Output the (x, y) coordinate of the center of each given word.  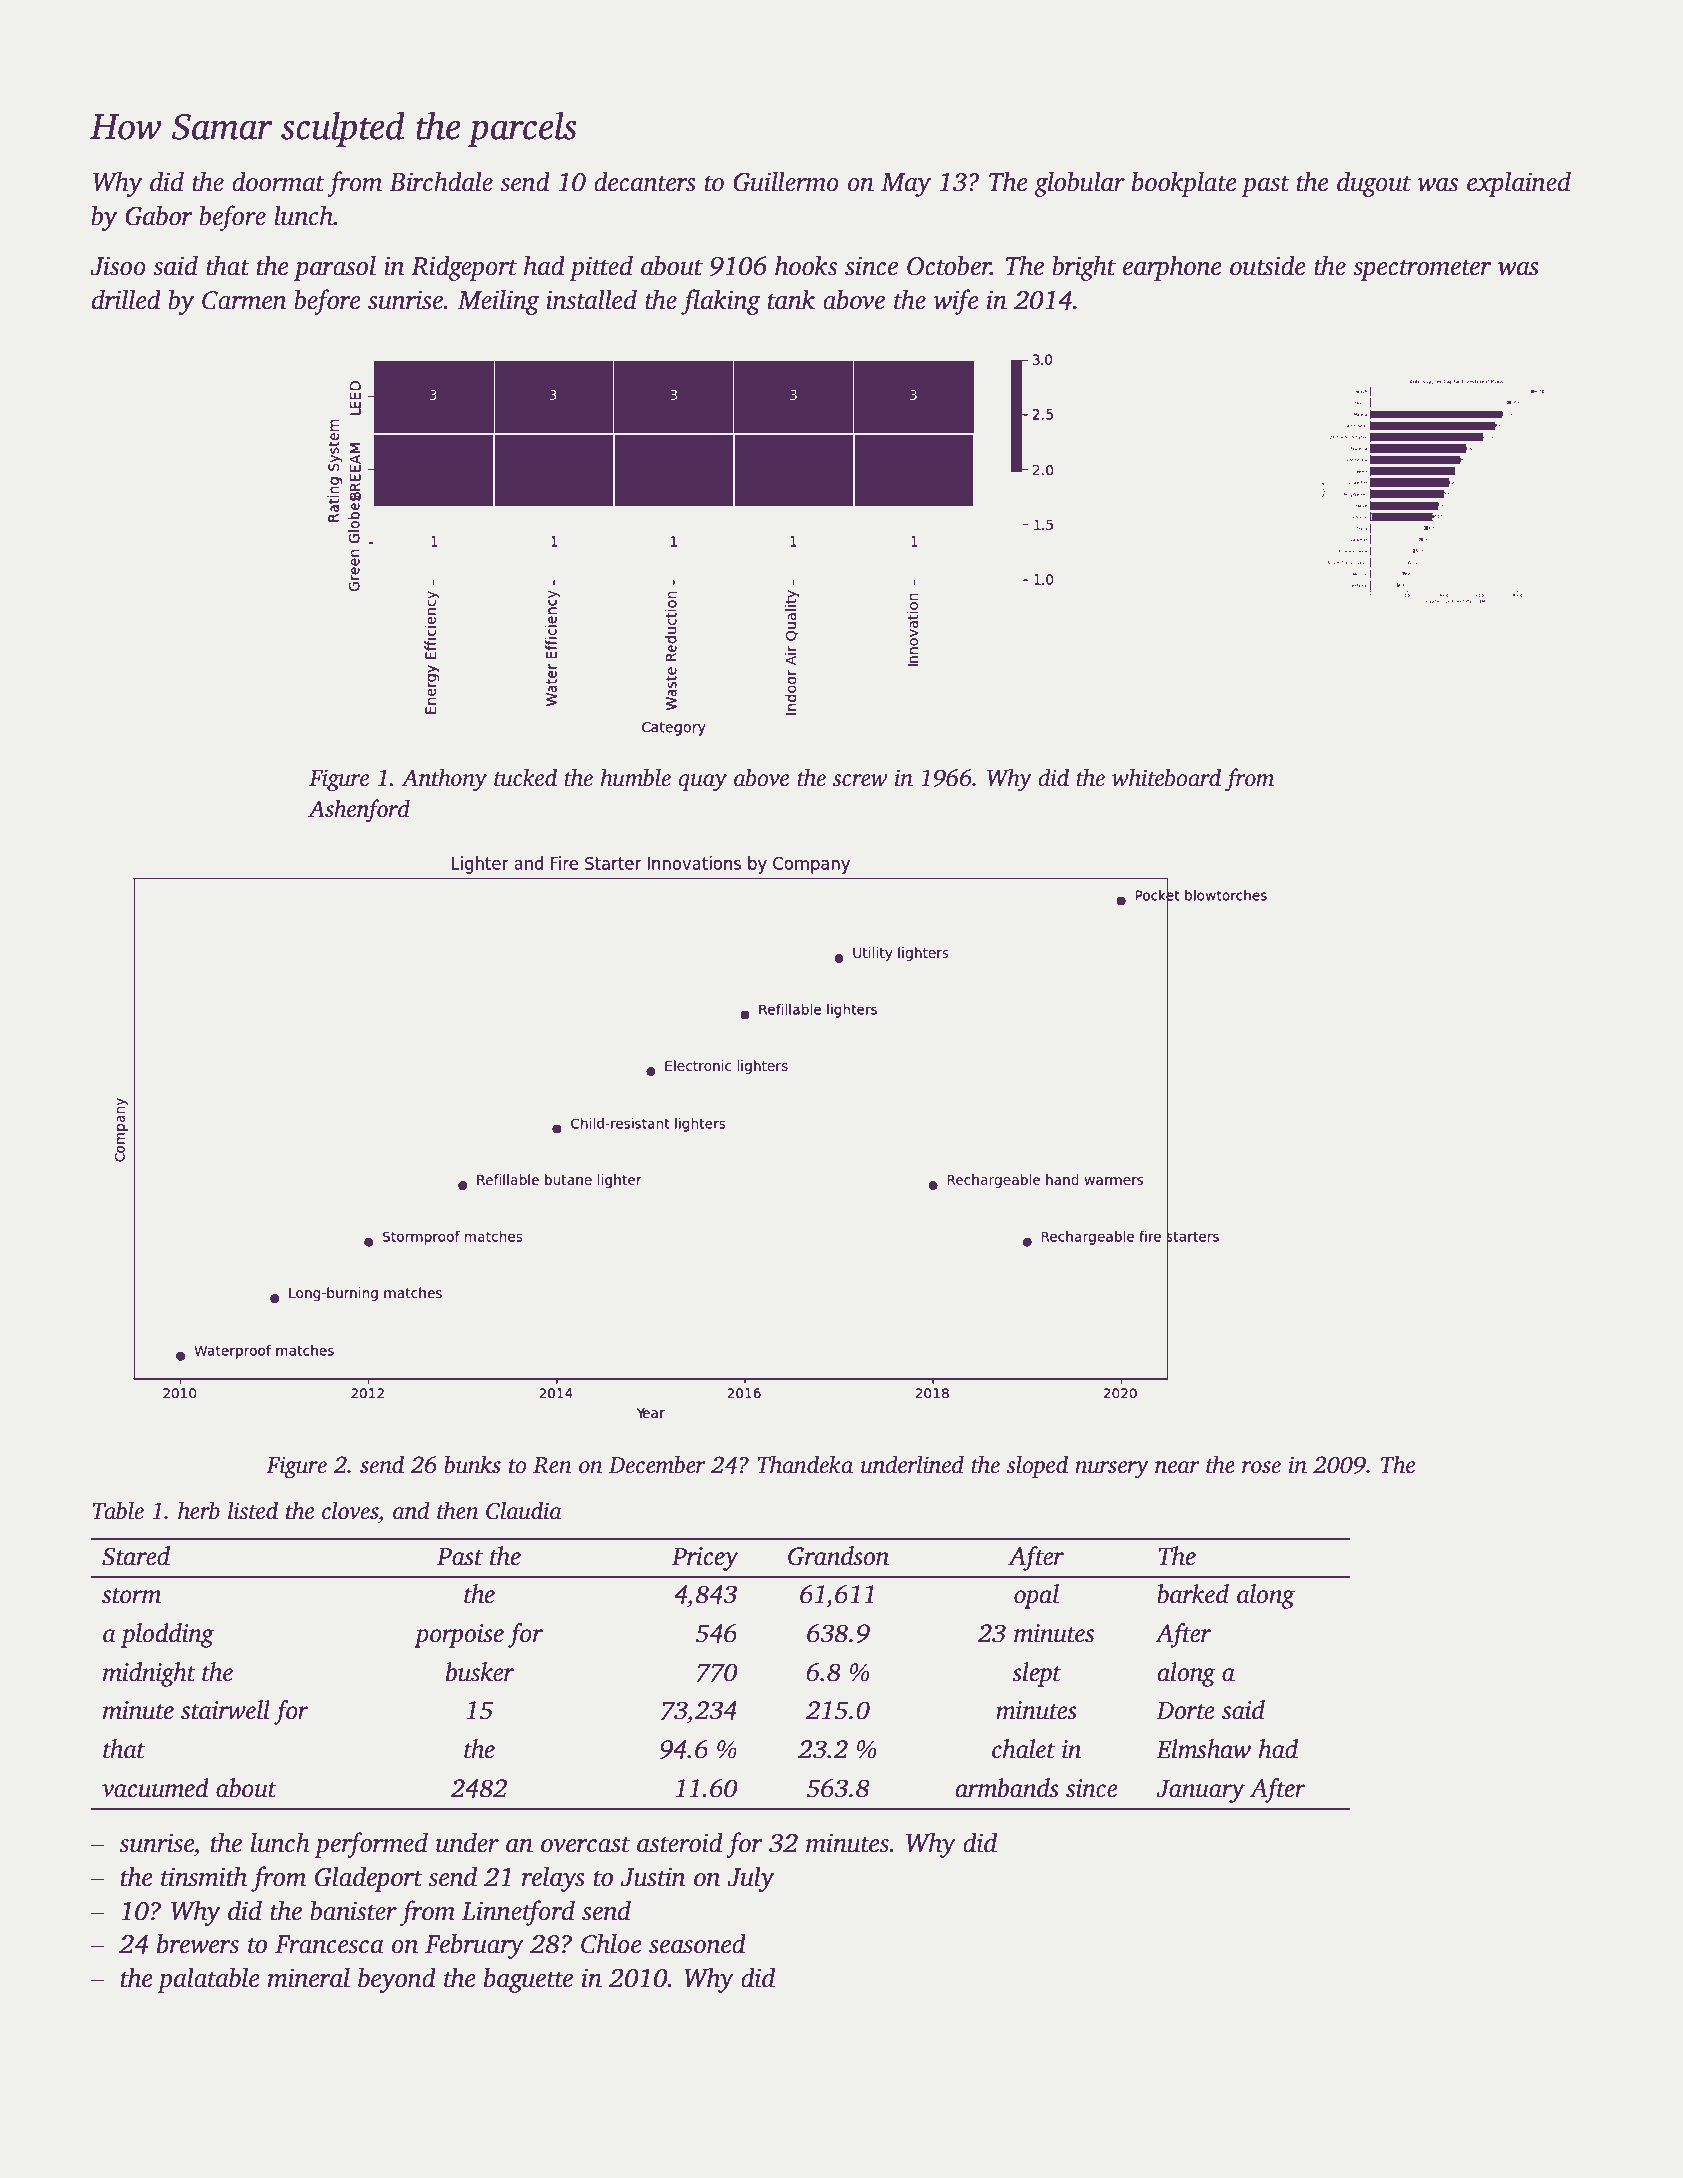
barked (1193, 1594)
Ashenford (359, 811)
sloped (1037, 1466)
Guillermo (786, 181)
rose (1261, 1467)
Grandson (838, 1556)
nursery (1112, 1470)
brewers (198, 1943)
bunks (472, 1464)
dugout (1374, 184)
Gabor (159, 215)
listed (253, 1510)
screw (860, 780)
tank (791, 299)
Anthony (444, 780)
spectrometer (1422, 270)
